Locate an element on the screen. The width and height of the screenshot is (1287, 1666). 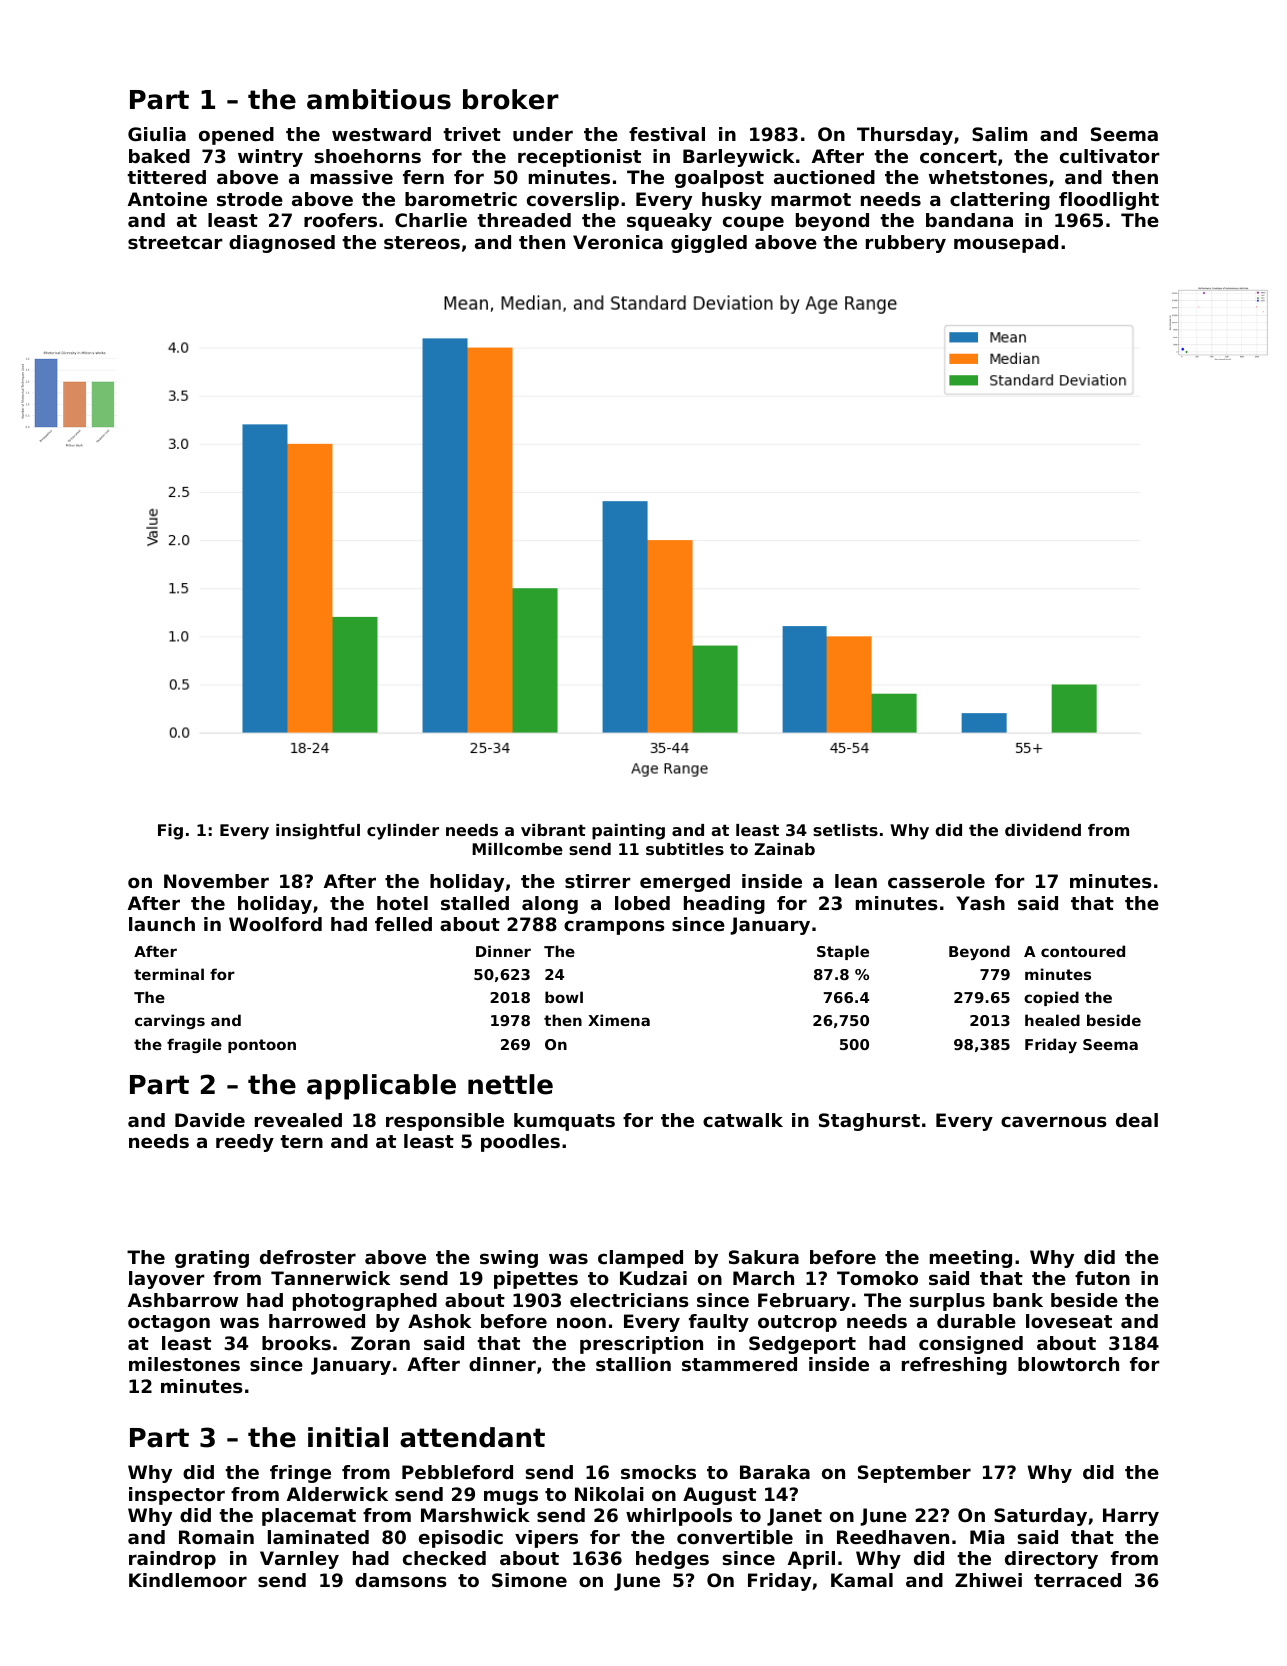
insightful is located at coordinates (318, 832).
